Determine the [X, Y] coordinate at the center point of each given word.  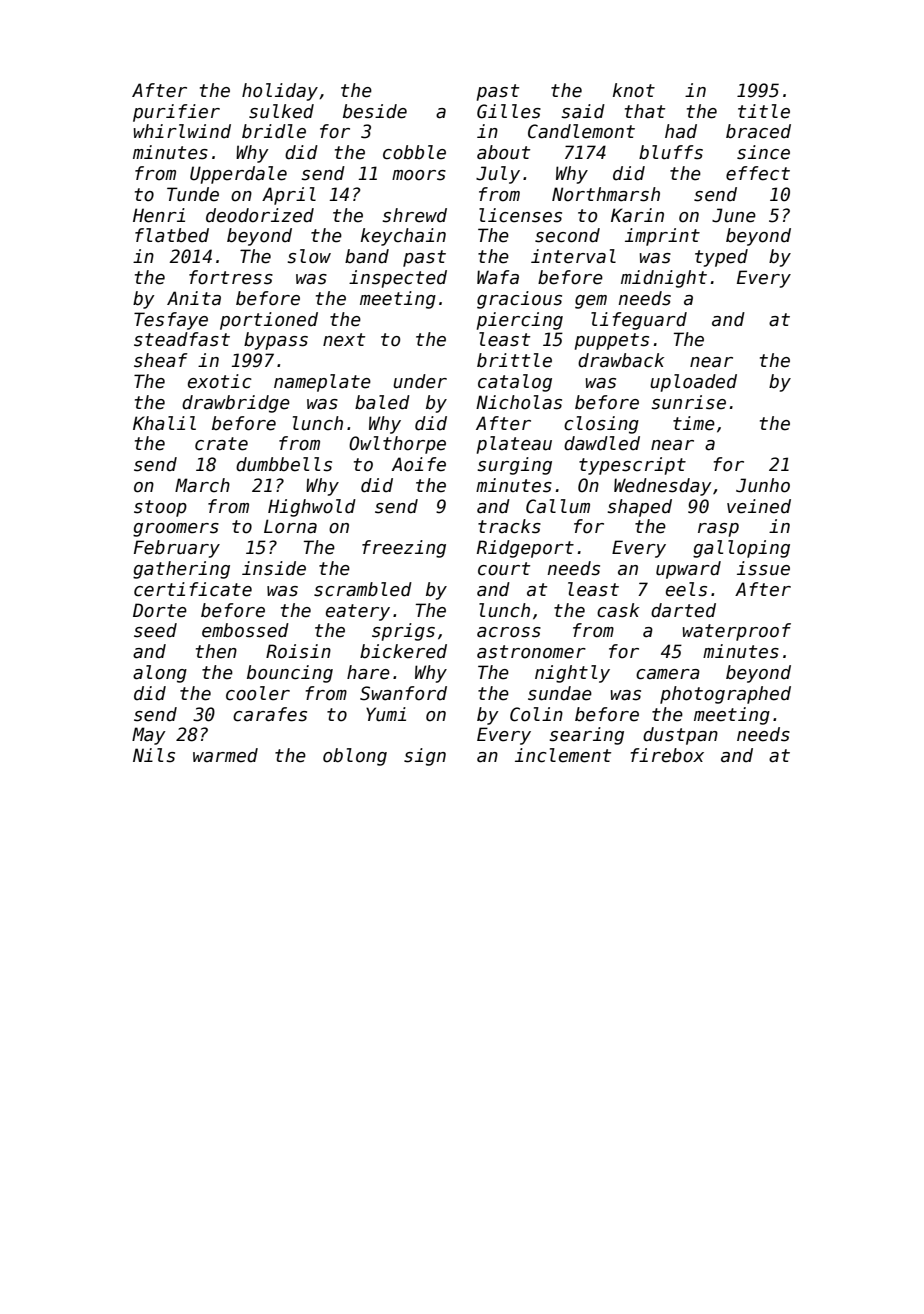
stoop [160, 508]
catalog [515, 383]
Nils [154, 755]
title [764, 111]
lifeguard [639, 321]
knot [634, 90]
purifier [176, 113]
